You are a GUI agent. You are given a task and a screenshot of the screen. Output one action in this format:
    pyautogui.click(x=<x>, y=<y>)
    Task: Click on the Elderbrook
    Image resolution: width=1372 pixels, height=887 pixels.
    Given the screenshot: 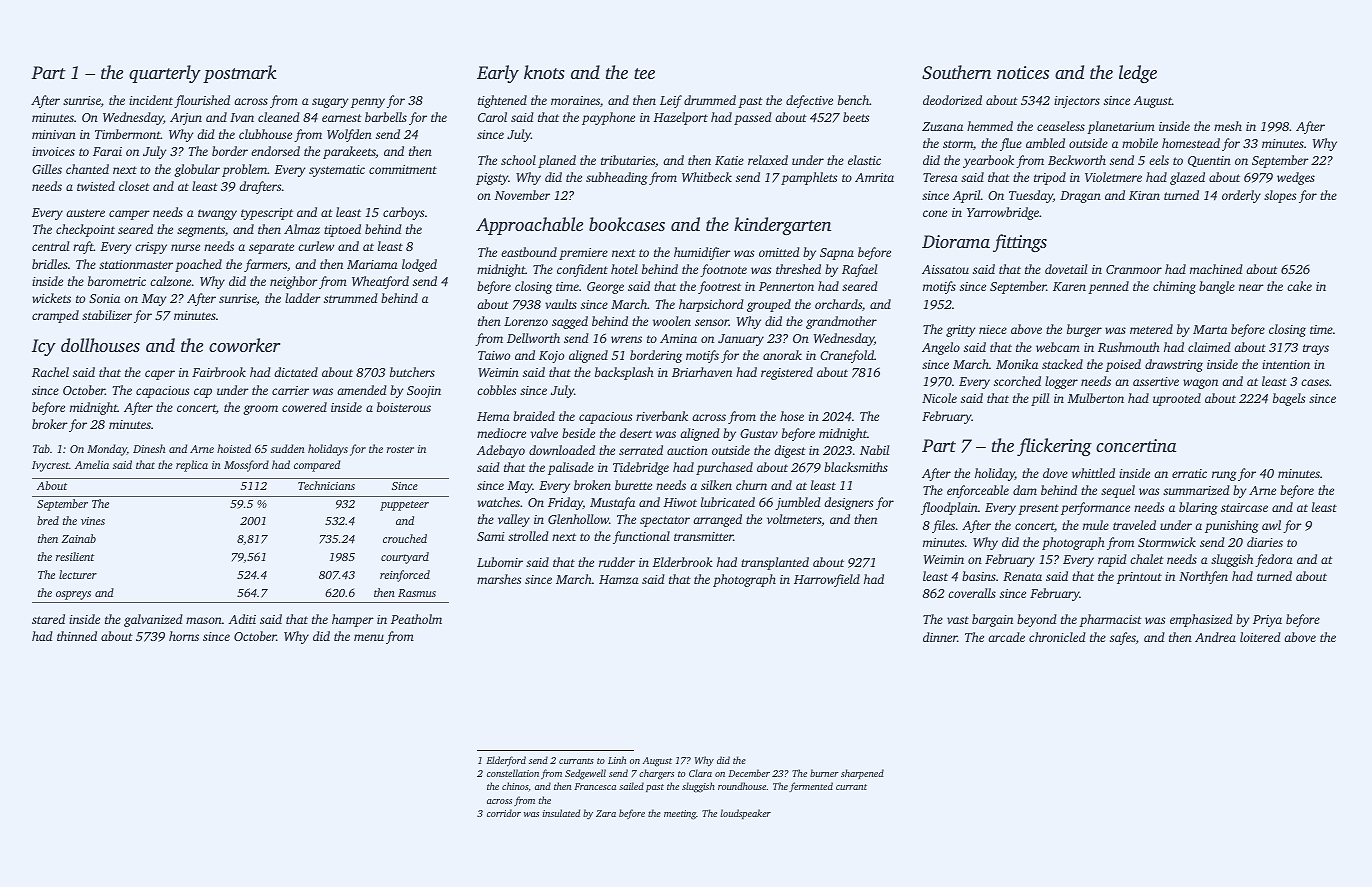 What is the action you would take?
    pyautogui.click(x=682, y=562)
